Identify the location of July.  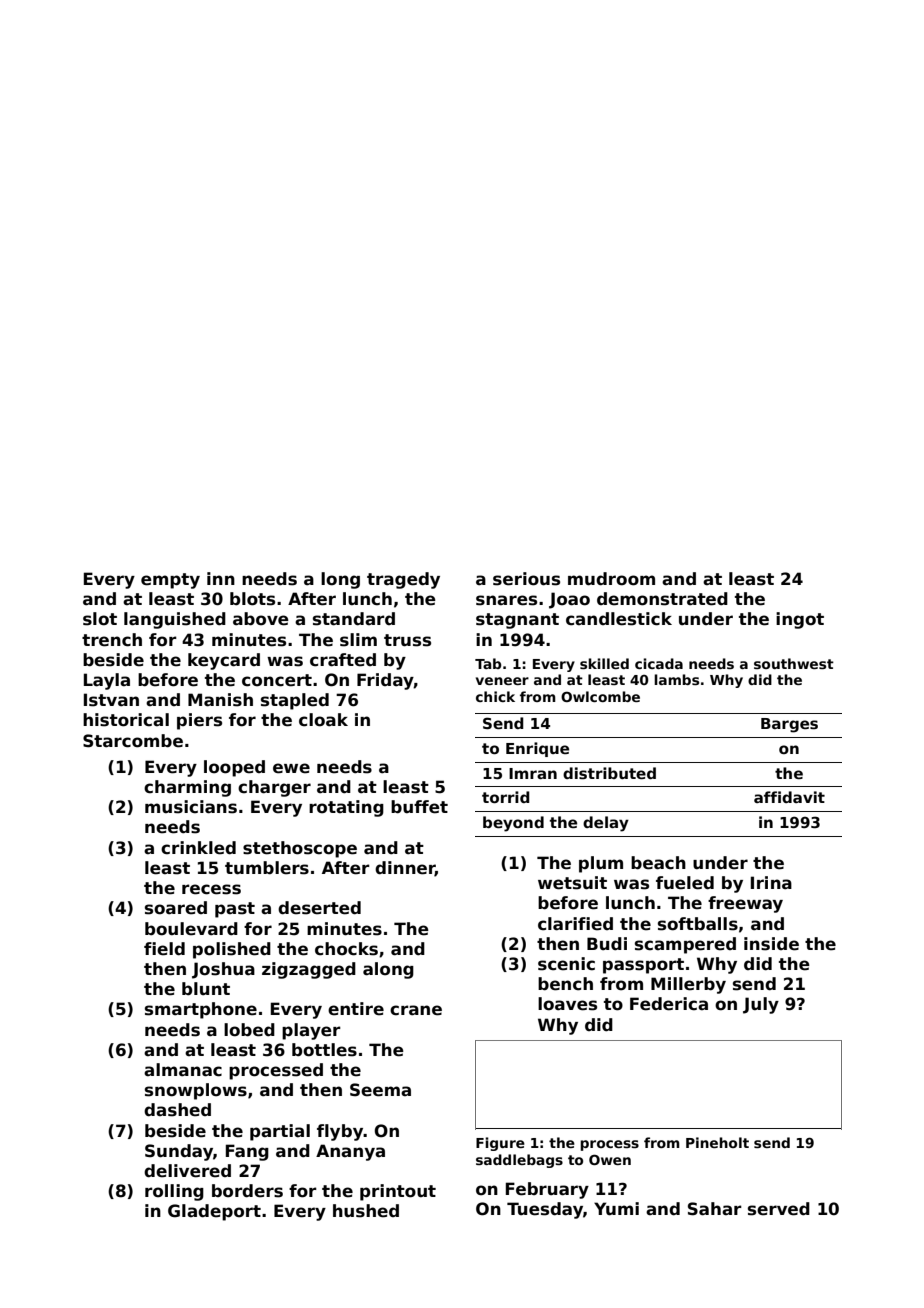
(761, 1005).
